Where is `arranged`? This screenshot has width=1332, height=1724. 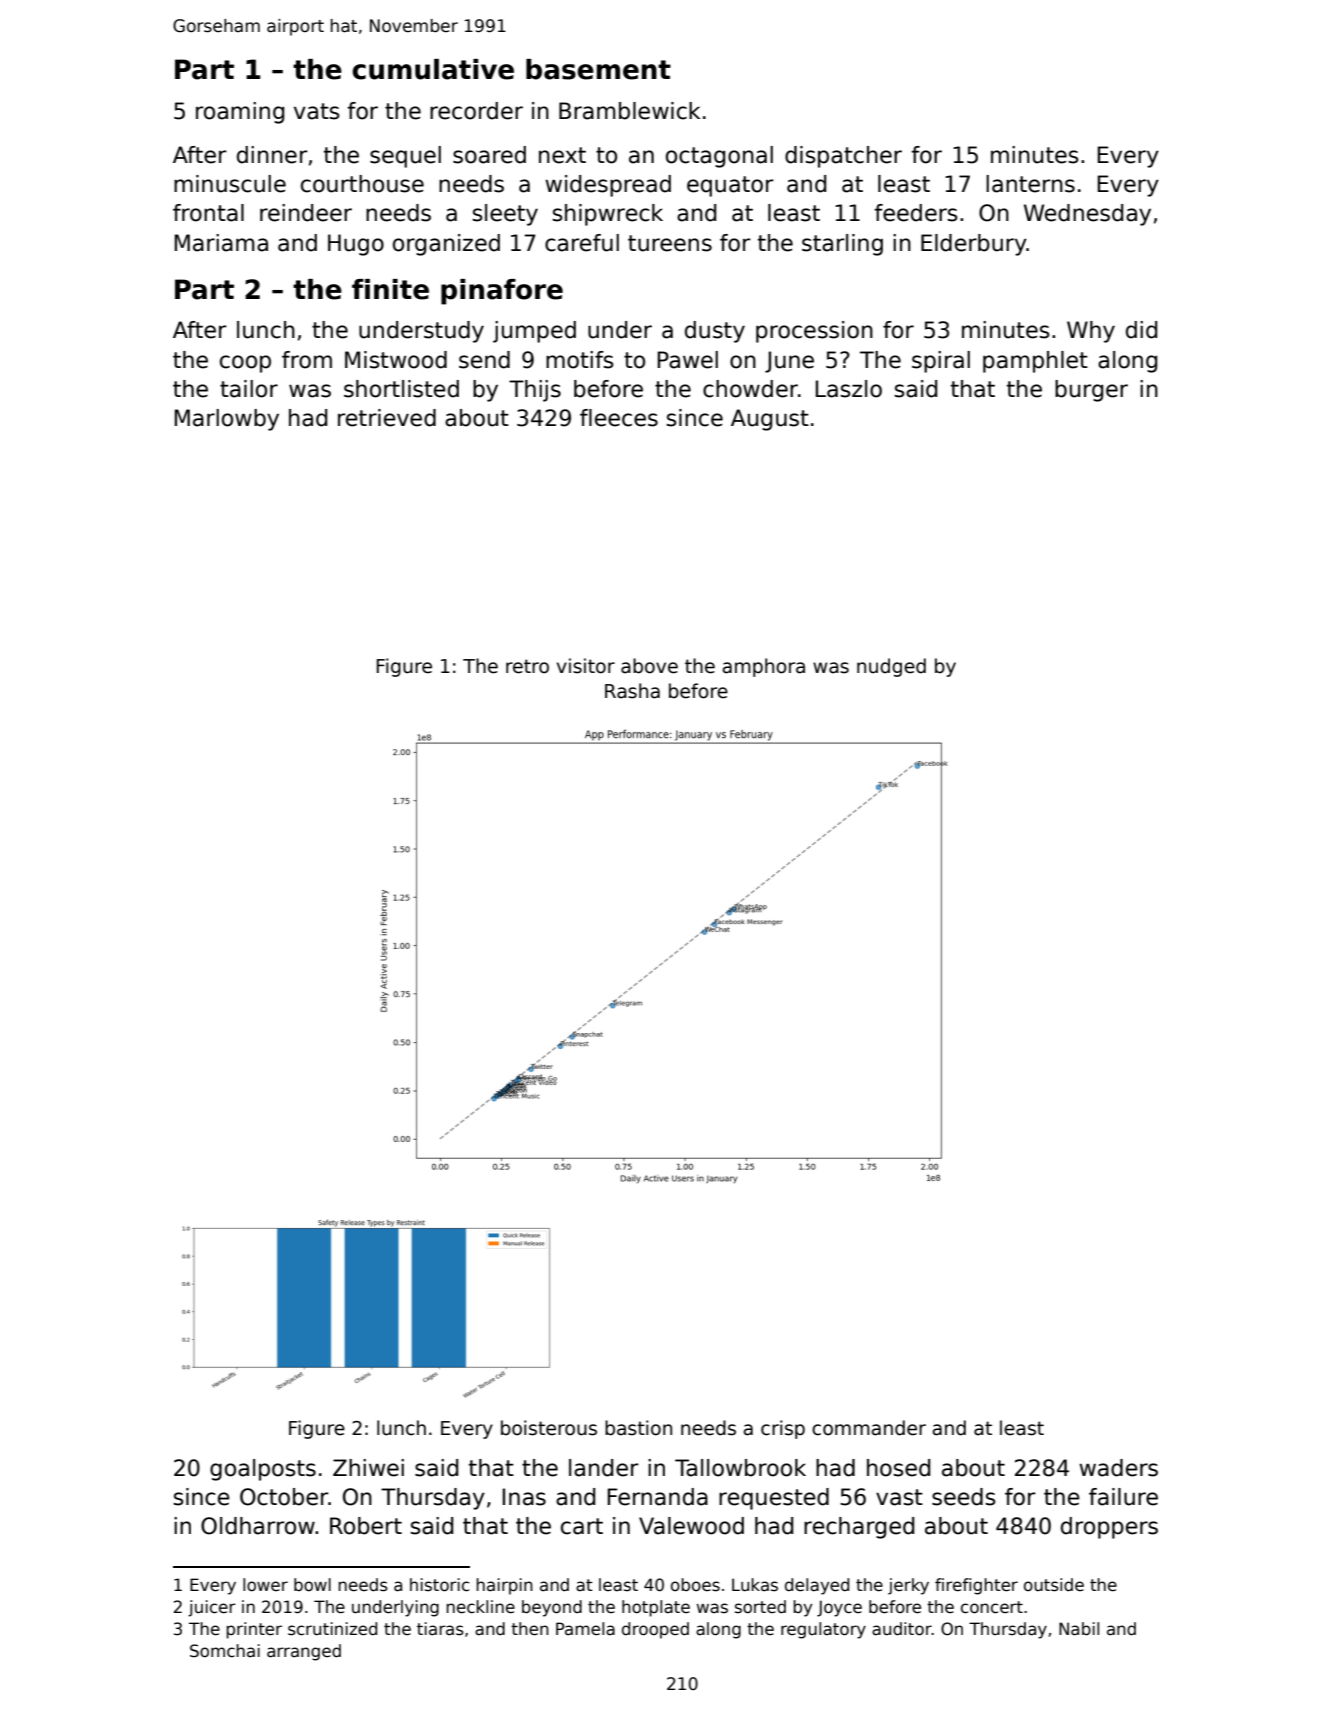
arranged is located at coordinates (304, 1652).
